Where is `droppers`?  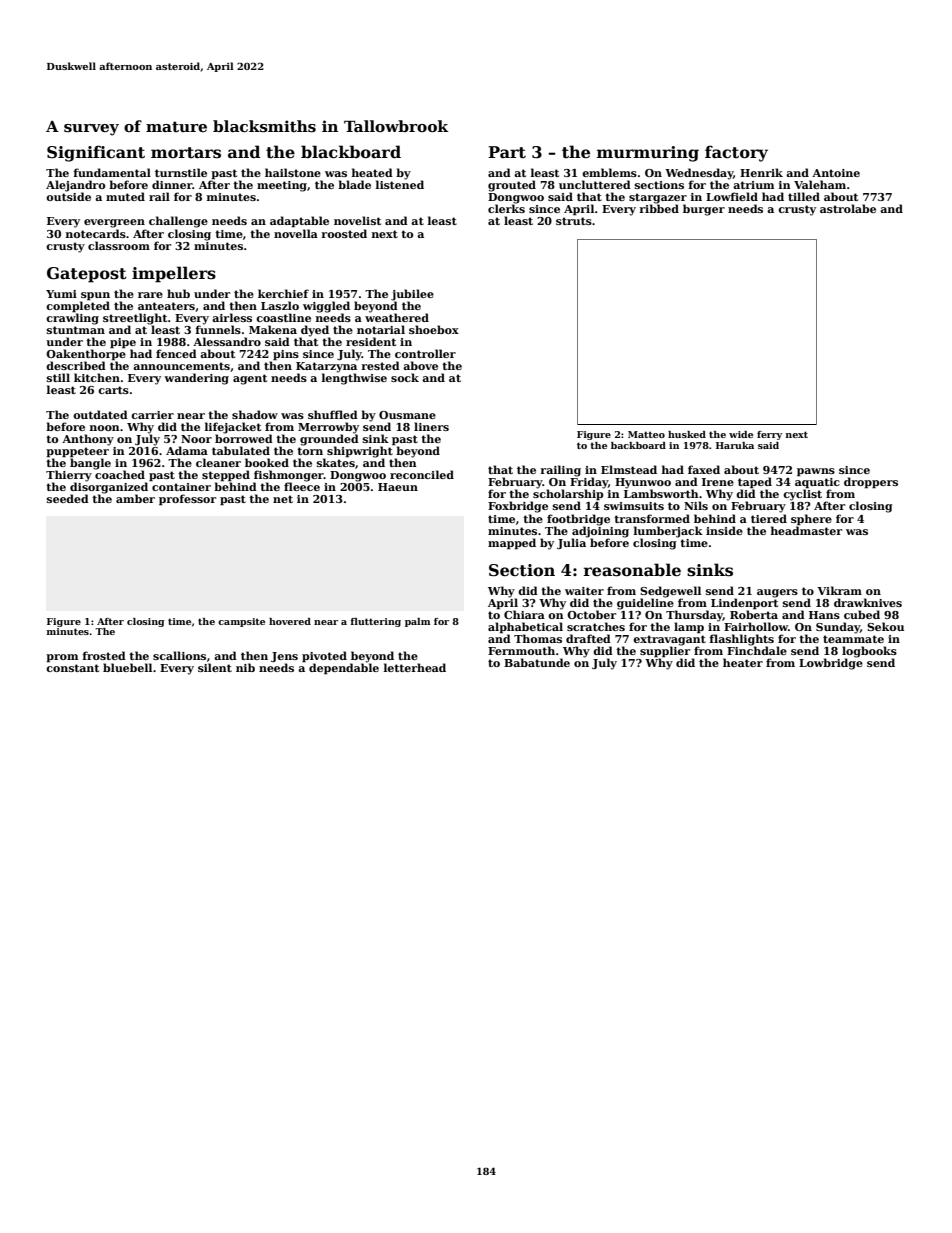 droppers is located at coordinates (871, 483).
